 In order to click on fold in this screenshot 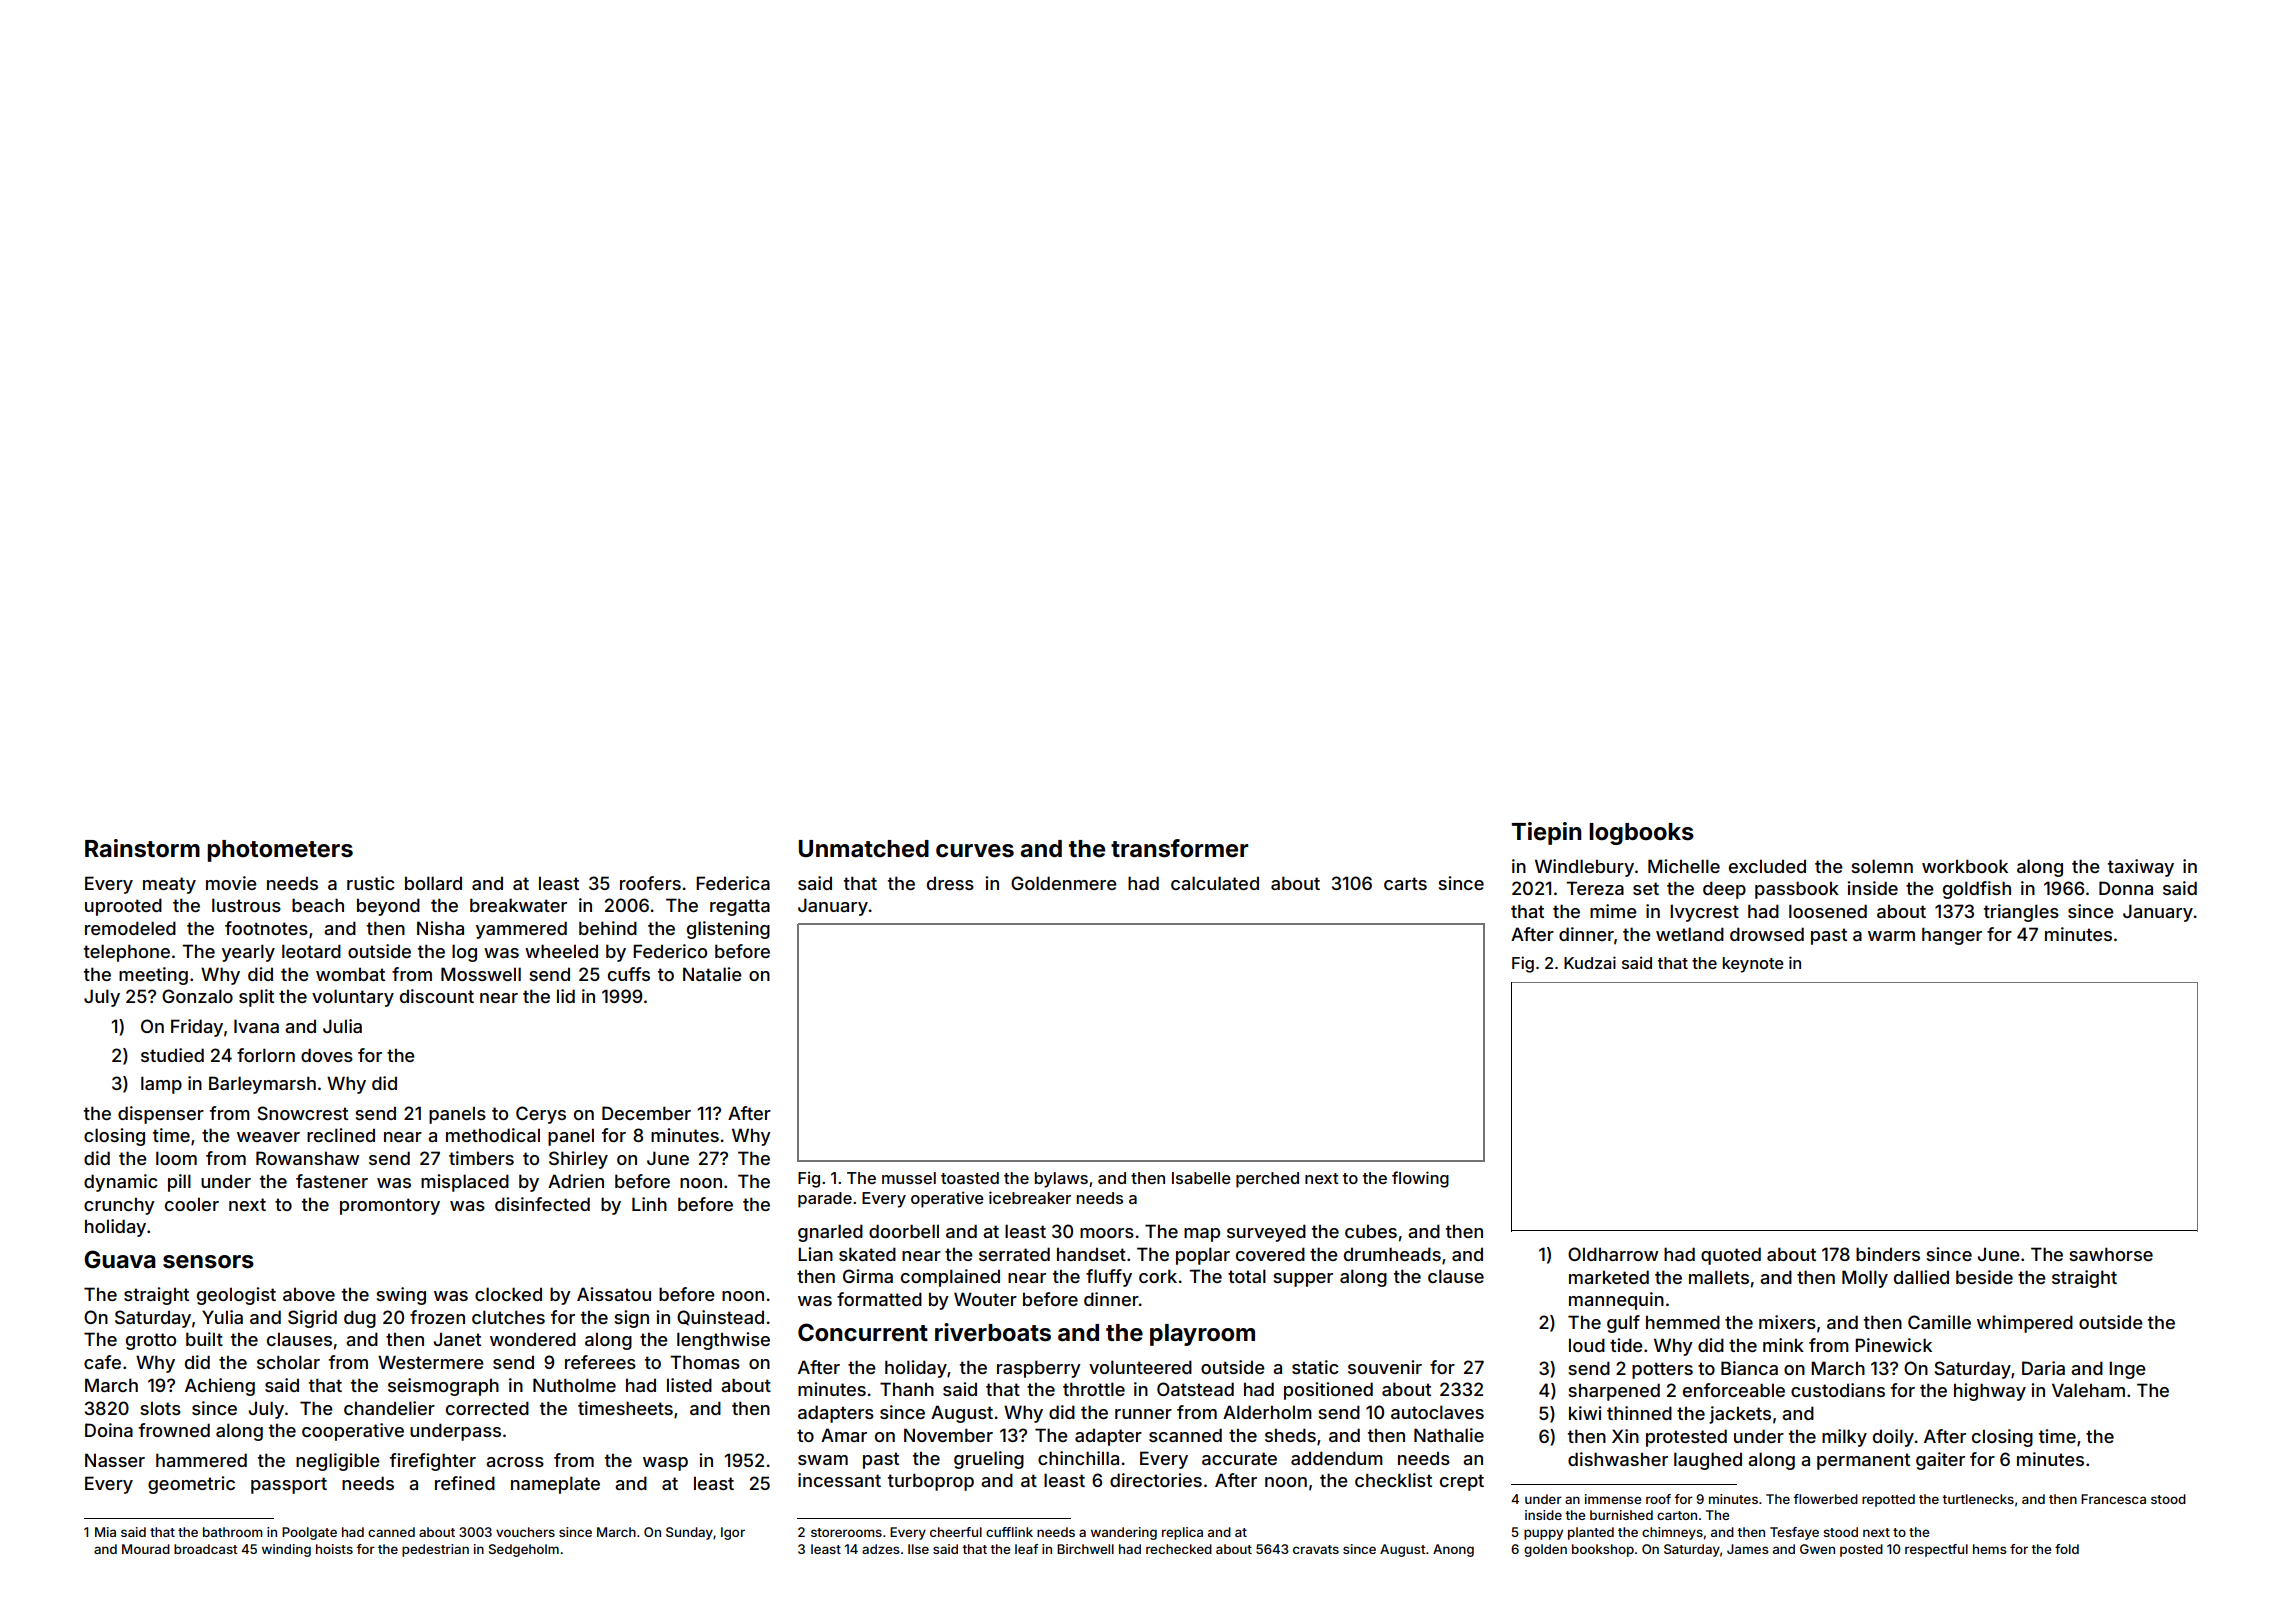, I will do `click(2067, 1549)`.
